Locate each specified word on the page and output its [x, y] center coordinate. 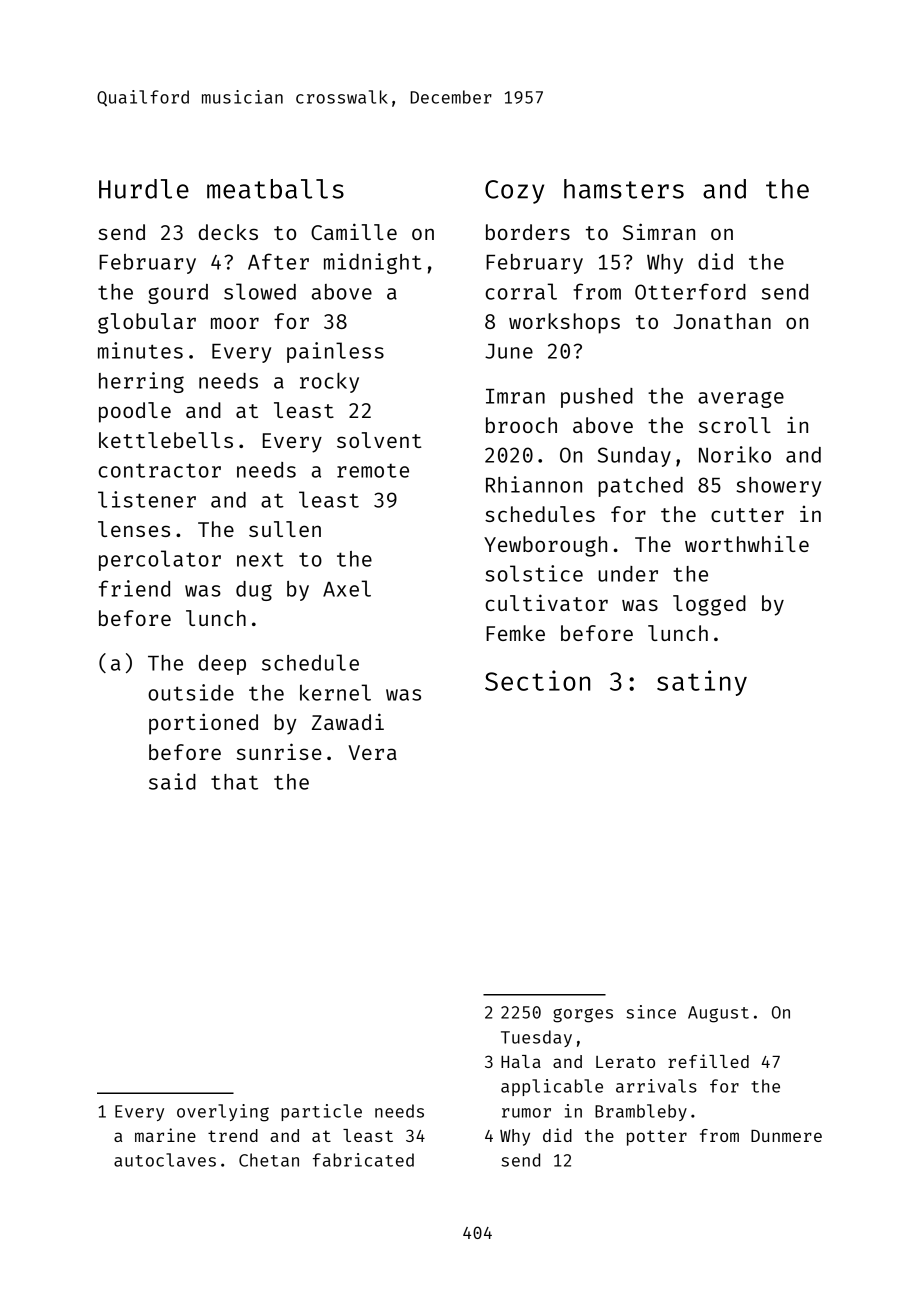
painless [335, 352]
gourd [178, 294]
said [172, 781]
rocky [329, 382]
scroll [735, 425]
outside [191, 692]
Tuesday [536, 1038]
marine [165, 1135]
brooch [521, 425]
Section [537, 680]
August [718, 1014]
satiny [702, 683]
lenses [134, 529]
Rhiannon [534, 484]
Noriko [735, 454]
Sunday [634, 457]
